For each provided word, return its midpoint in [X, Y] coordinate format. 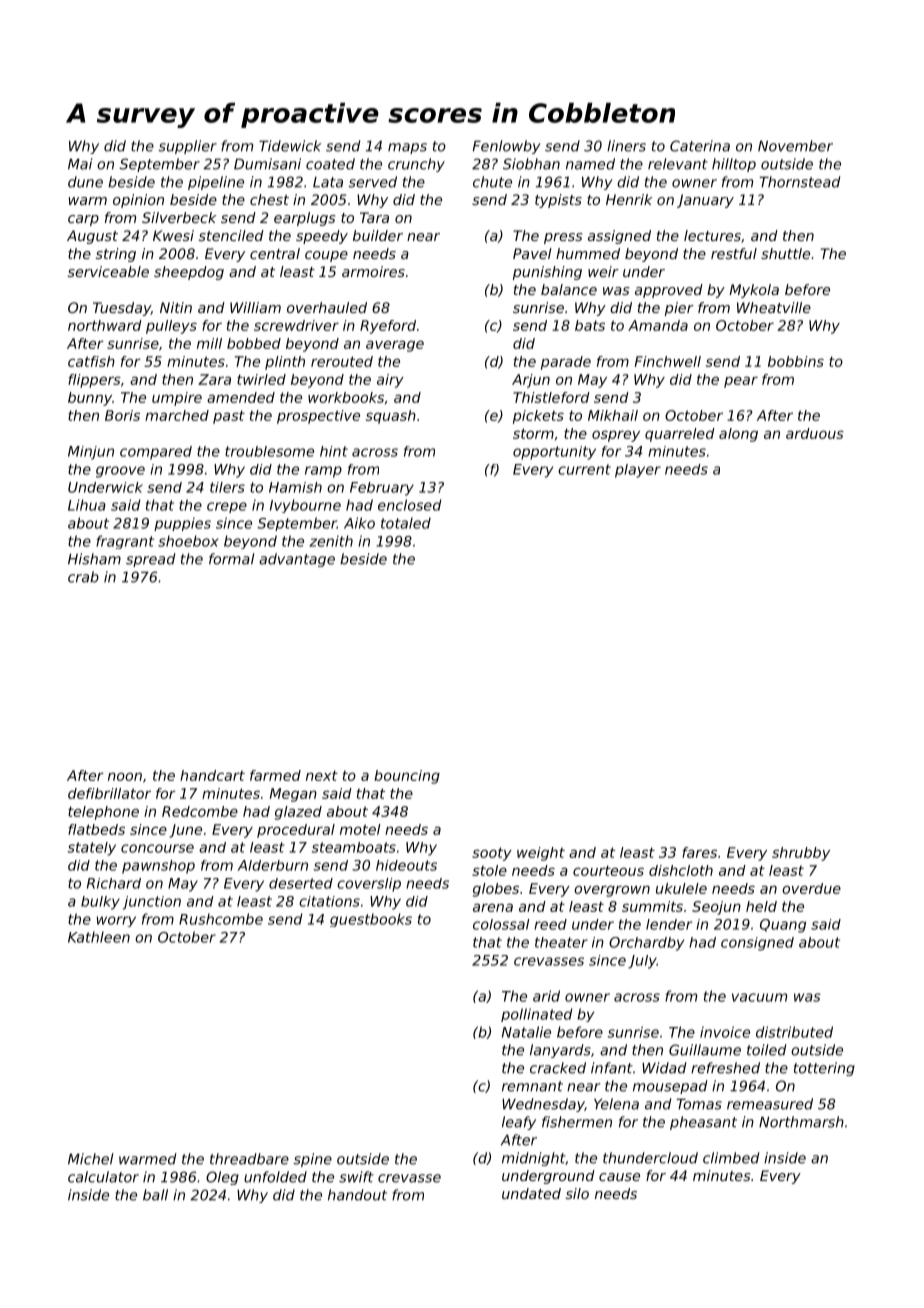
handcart [212, 775]
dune [85, 182]
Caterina [700, 146]
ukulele [681, 888]
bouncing [407, 777]
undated [531, 1193]
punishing [547, 273]
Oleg [222, 1178]
